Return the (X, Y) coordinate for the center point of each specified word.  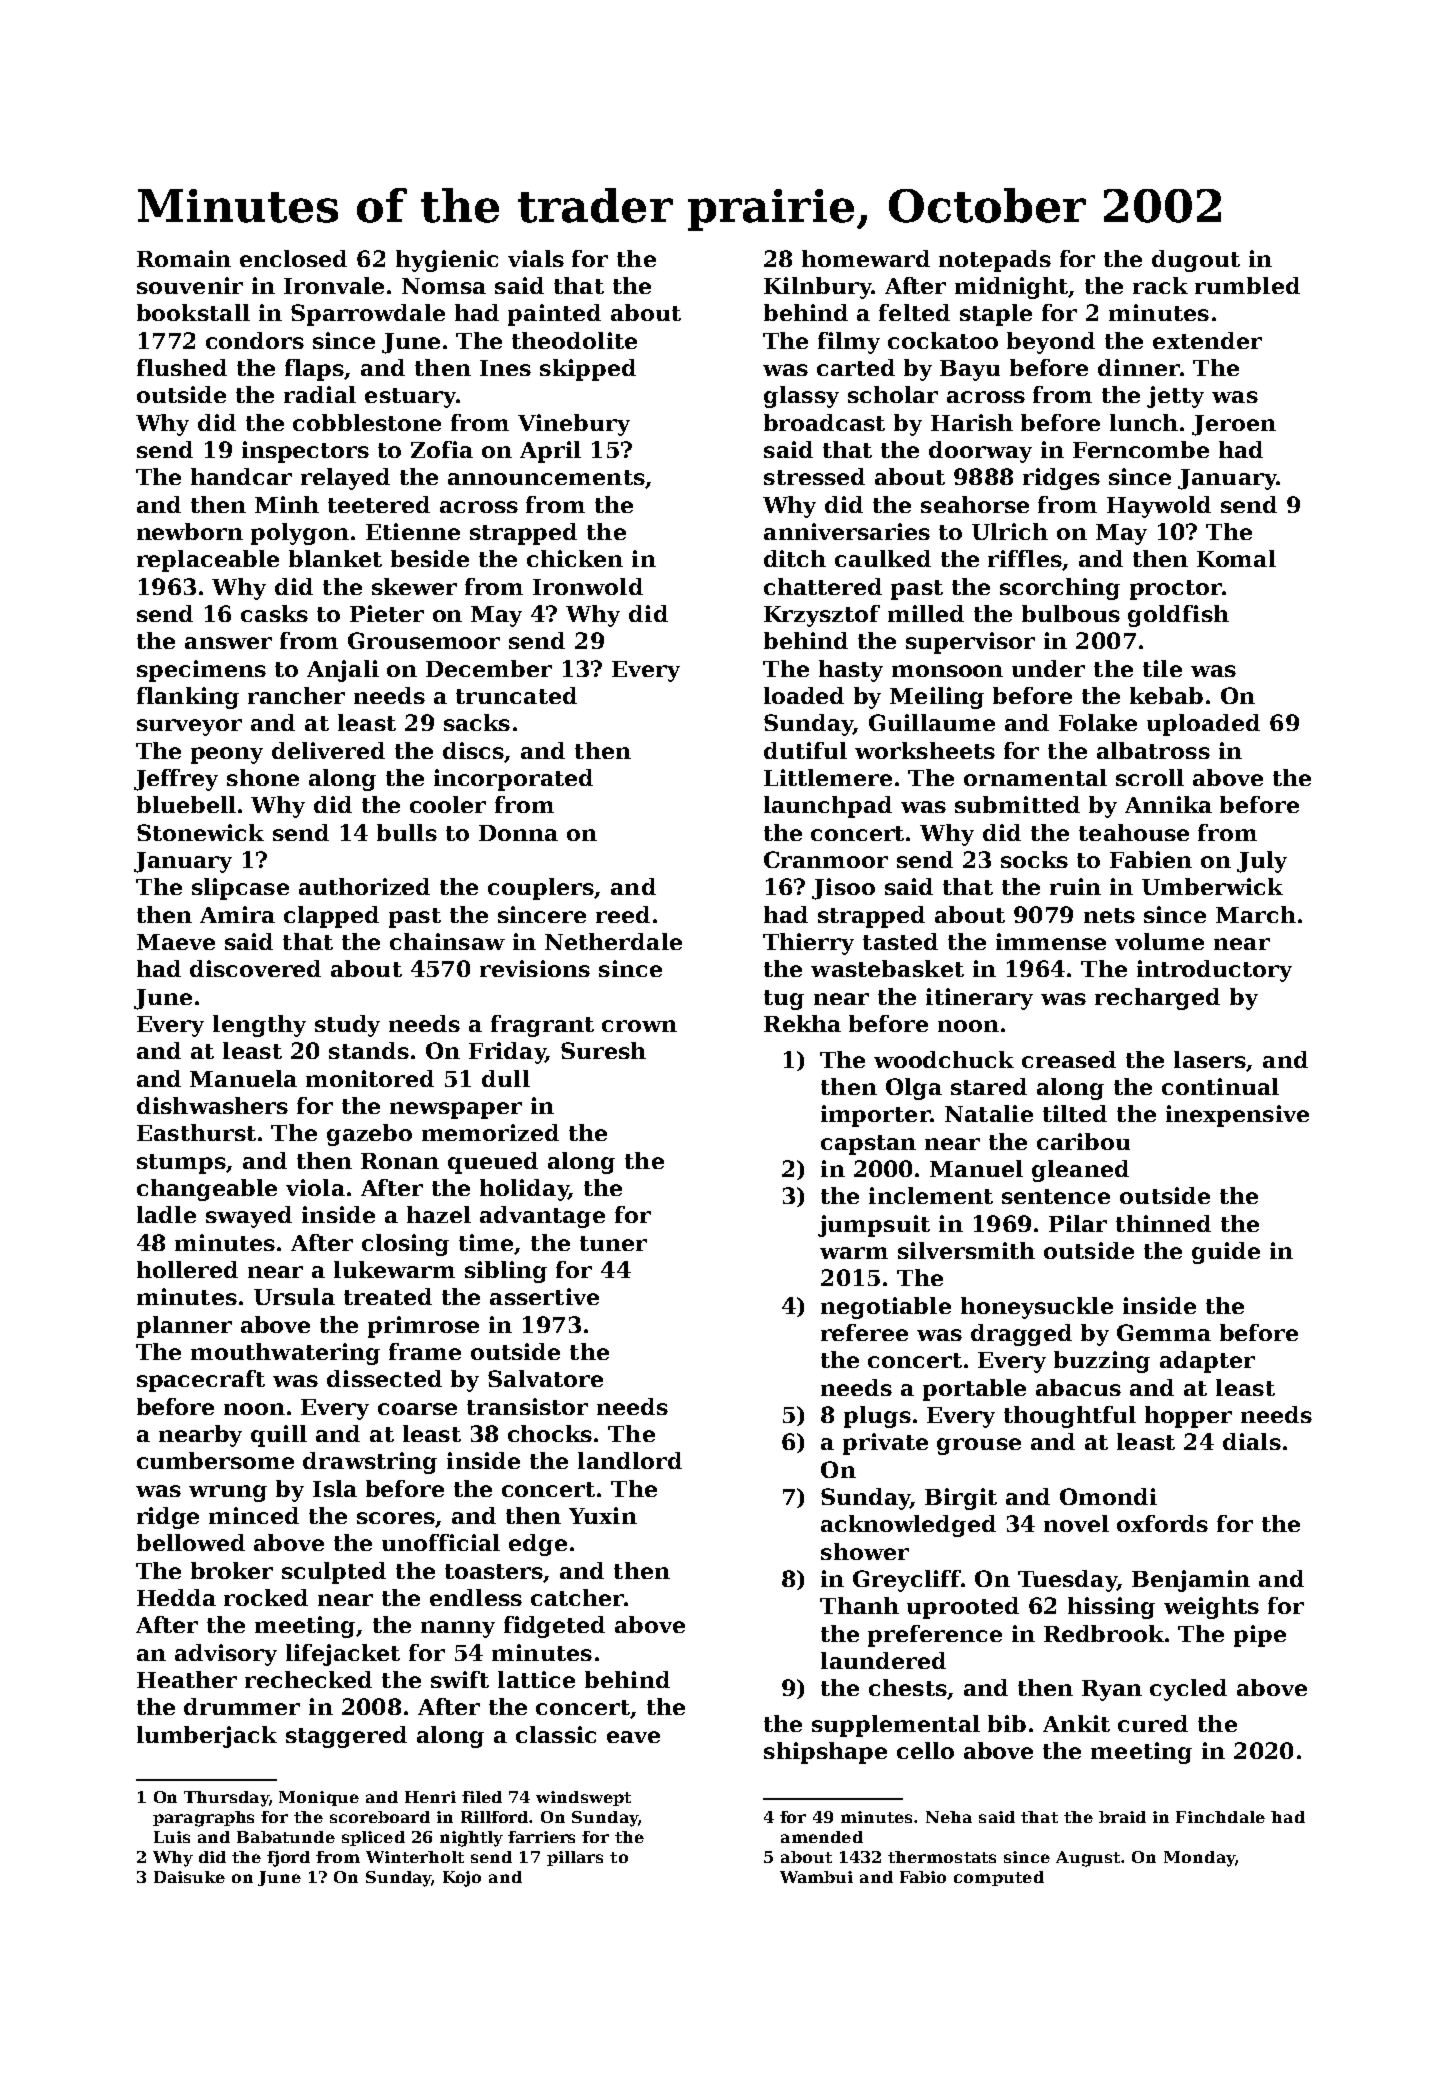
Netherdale (613, 941)
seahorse (975, 504)
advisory (226, 1655)
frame (425, 1351)
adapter (1207, 1362)
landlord (630, 1460)
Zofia (442, 449)
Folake (1098, 722)
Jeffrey (176, 780)
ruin (1075, 886)
